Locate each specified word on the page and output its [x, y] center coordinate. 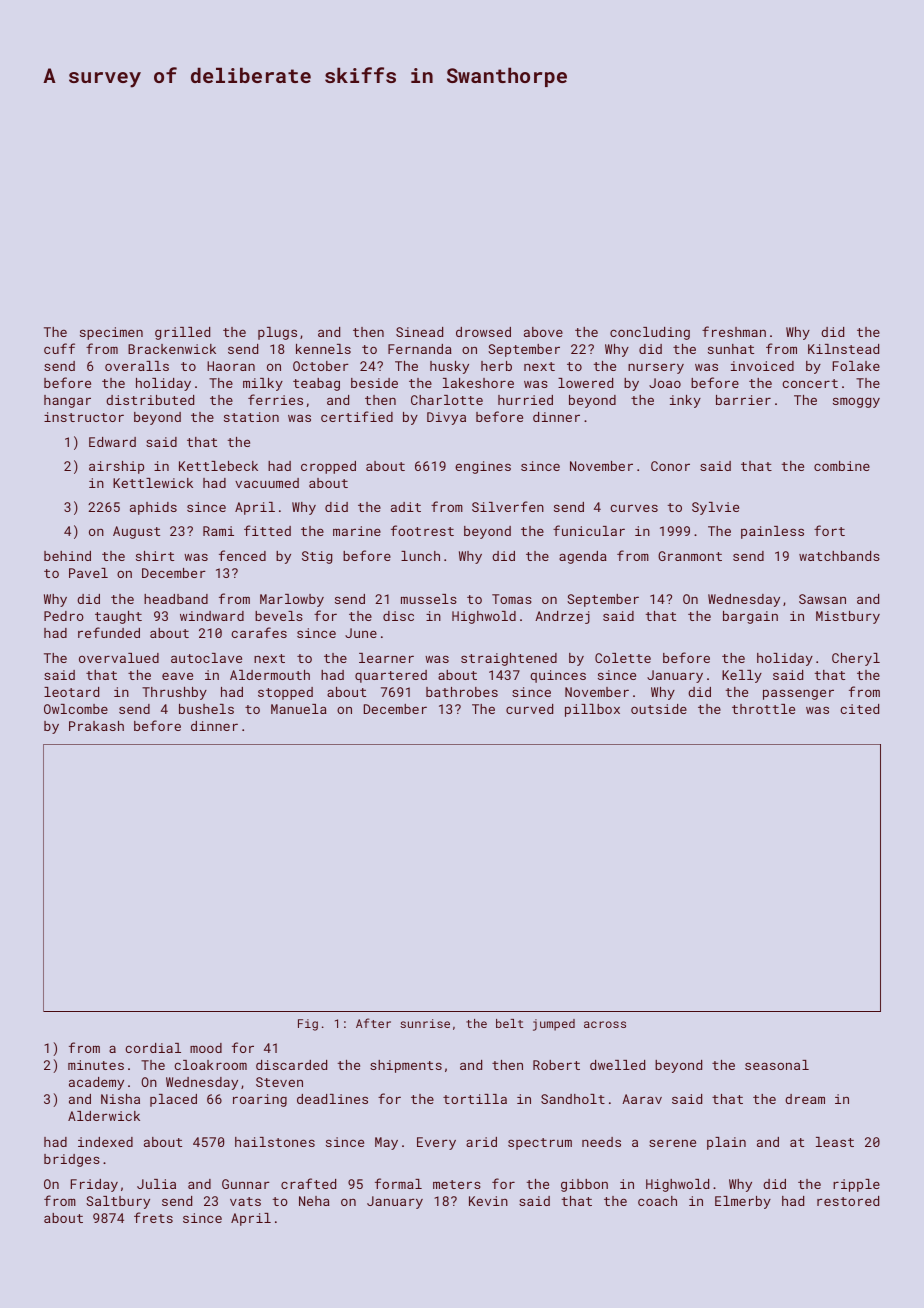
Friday [94, 1185]
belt [509, 1023]
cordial [153, 1048]
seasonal [777, 1065]
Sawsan [822, 599]
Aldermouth [270, 675]
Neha [314, 1201]
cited [859, 709]
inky [685, 401]
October [321, 366]
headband [176, 599]
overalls [137, 366]
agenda [583, 557]
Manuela [299, 709]
